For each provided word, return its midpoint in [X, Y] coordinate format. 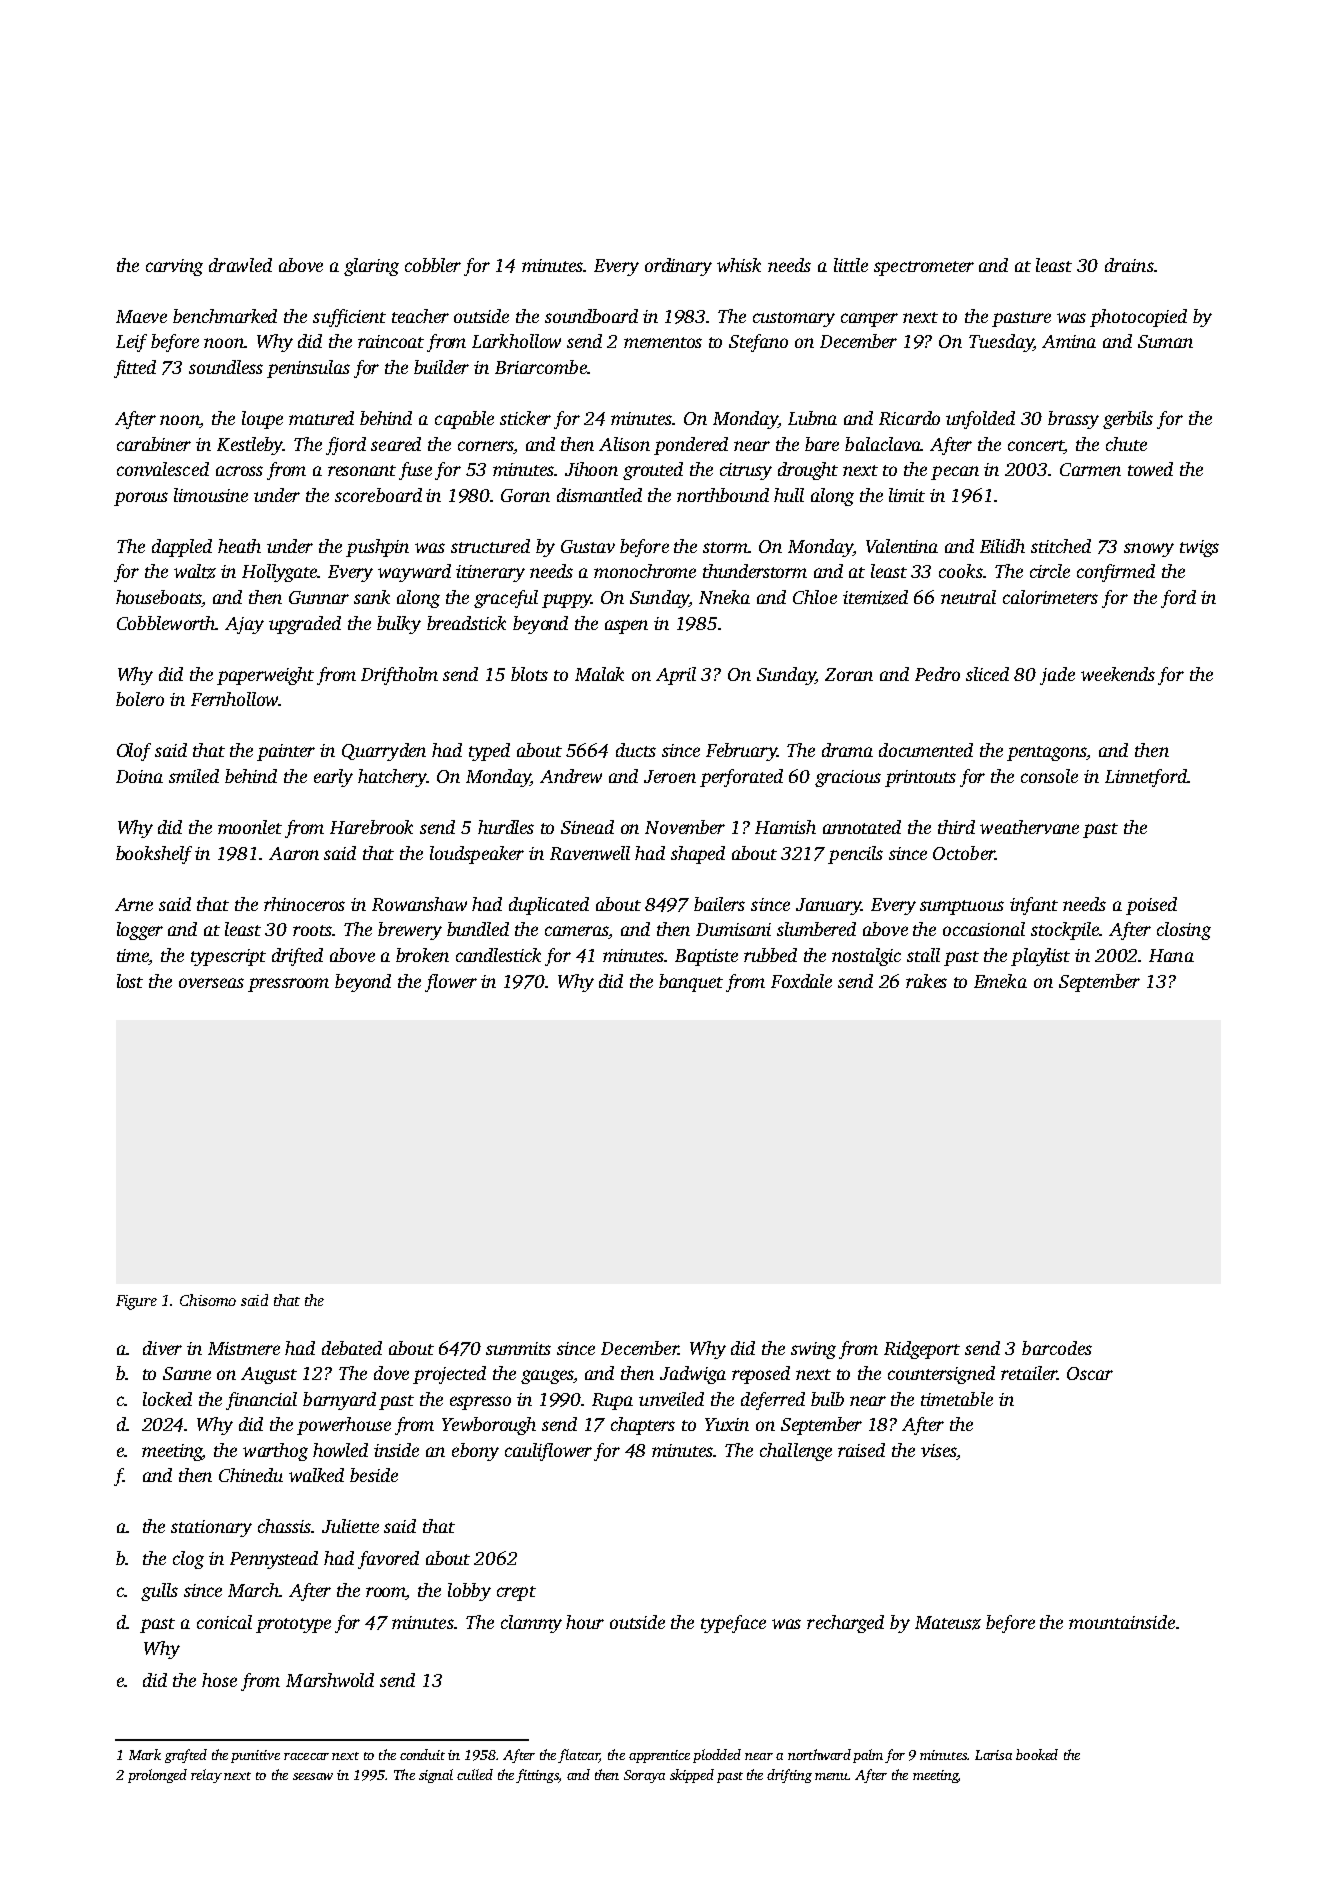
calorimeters [1050, 597]
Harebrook [371, 827]
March [254, 1590]
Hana [1171, 955]
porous [141, 499]
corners [486, 446]
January [828, 906]
